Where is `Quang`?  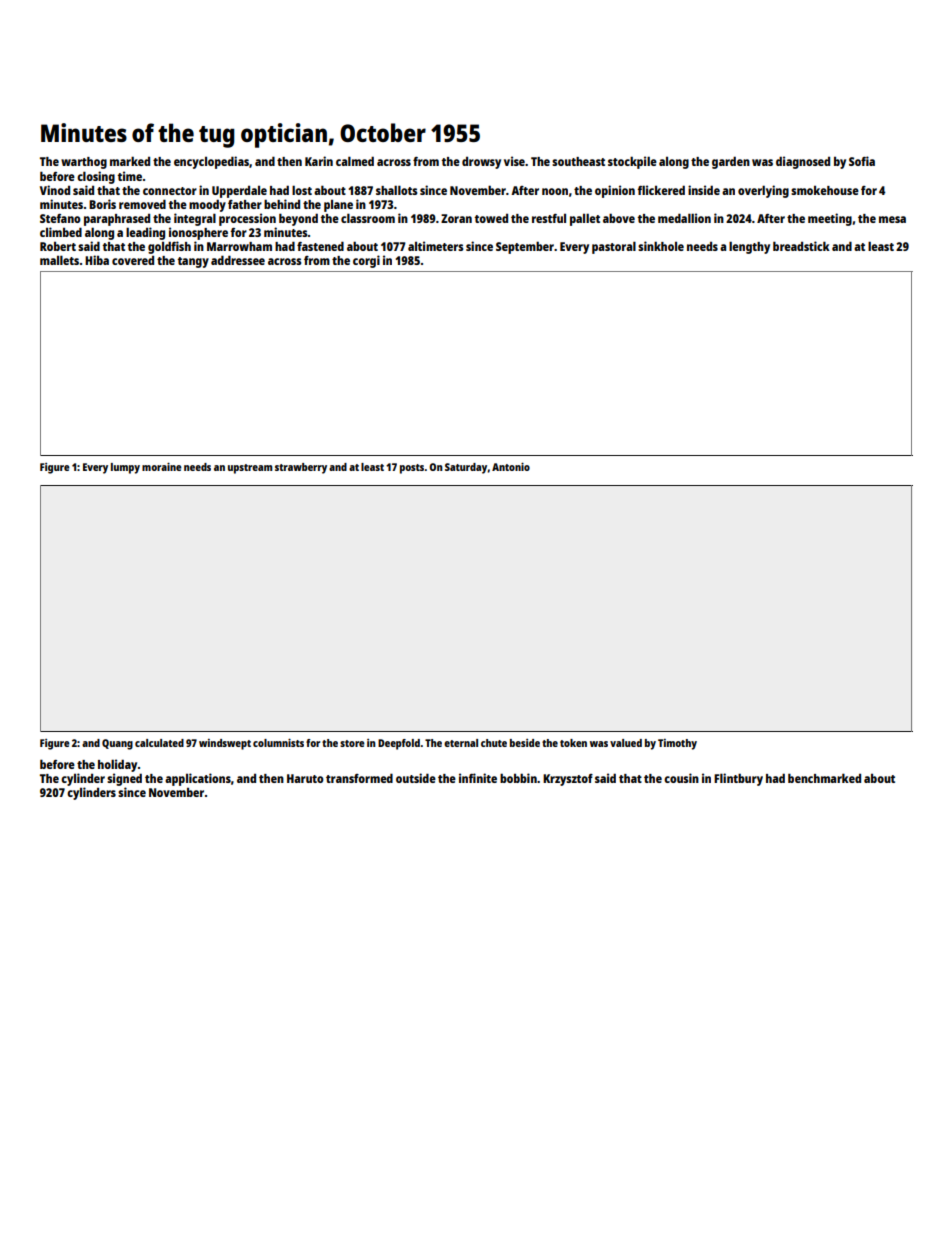 Quang is located at coordinates (117, 744).
